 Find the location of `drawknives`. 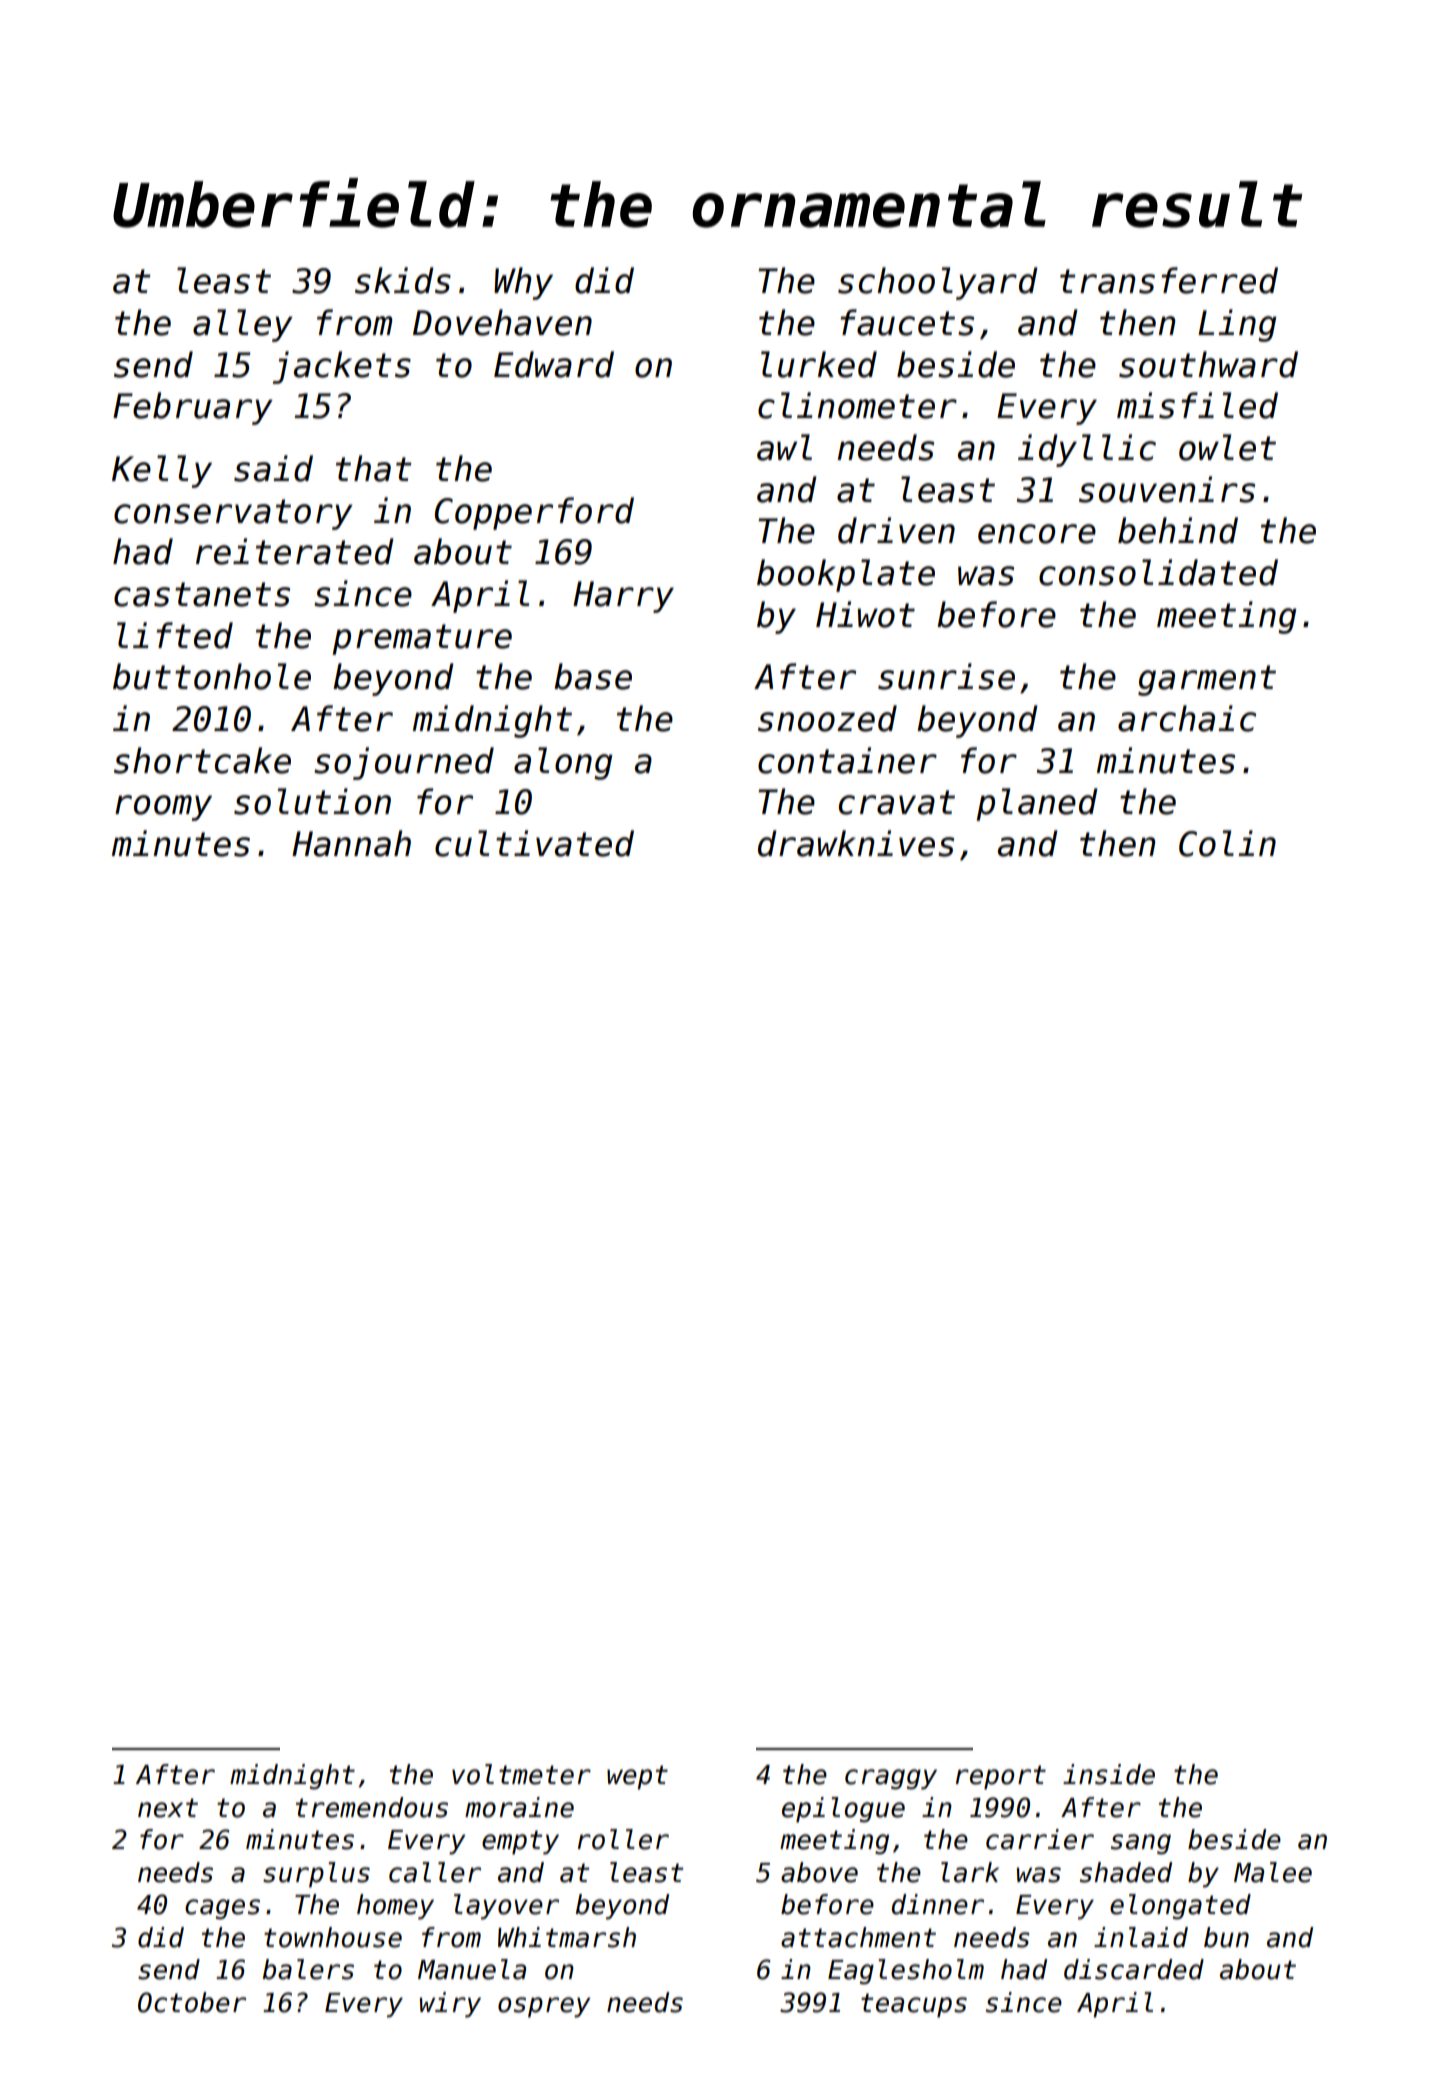

drawknives is located at coordinates (856, 843).
